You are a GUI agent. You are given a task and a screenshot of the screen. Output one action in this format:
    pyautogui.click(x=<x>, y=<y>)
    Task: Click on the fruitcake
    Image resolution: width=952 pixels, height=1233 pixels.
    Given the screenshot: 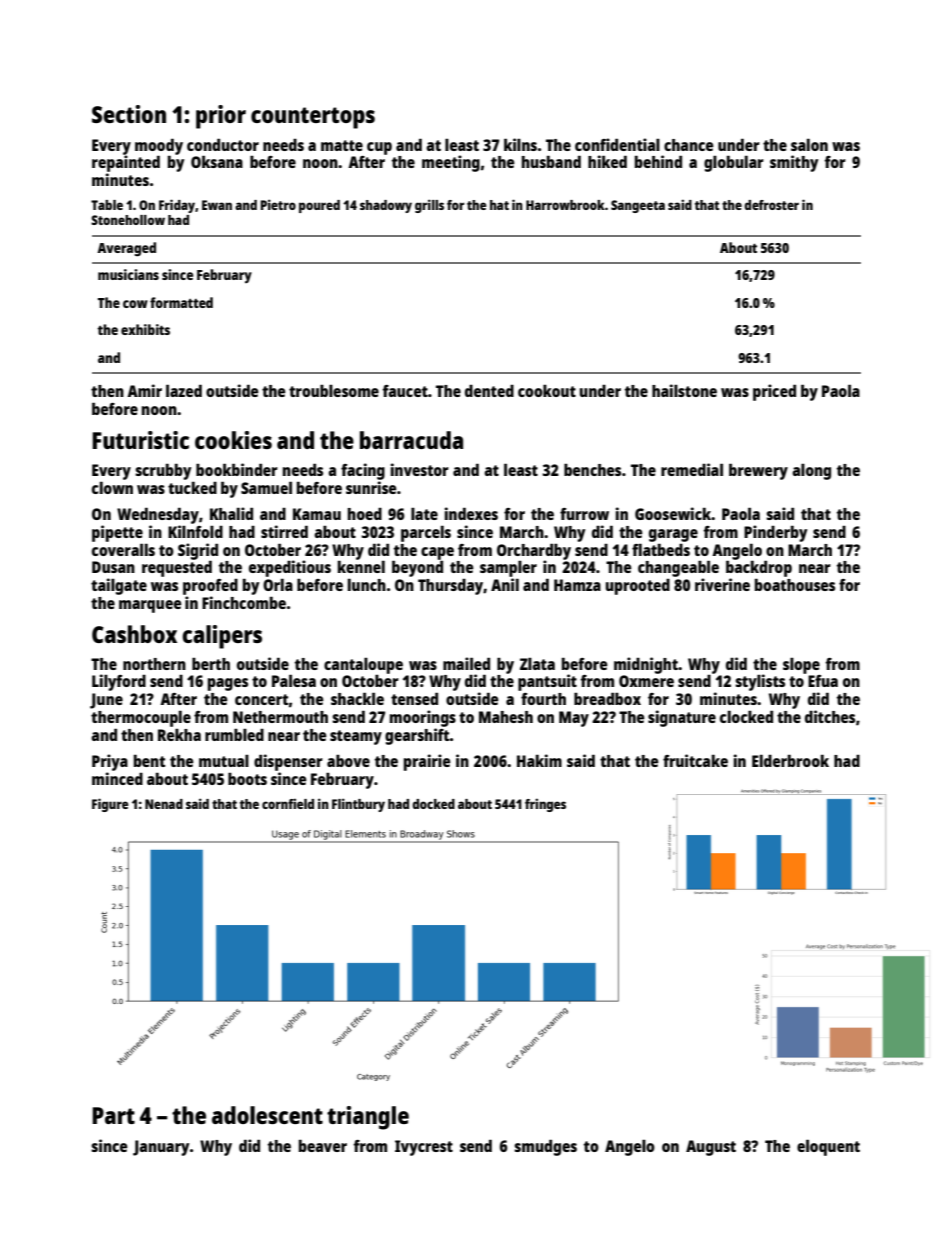 What is the action you would take?
    pyautogui.click(x=695, y=760)
